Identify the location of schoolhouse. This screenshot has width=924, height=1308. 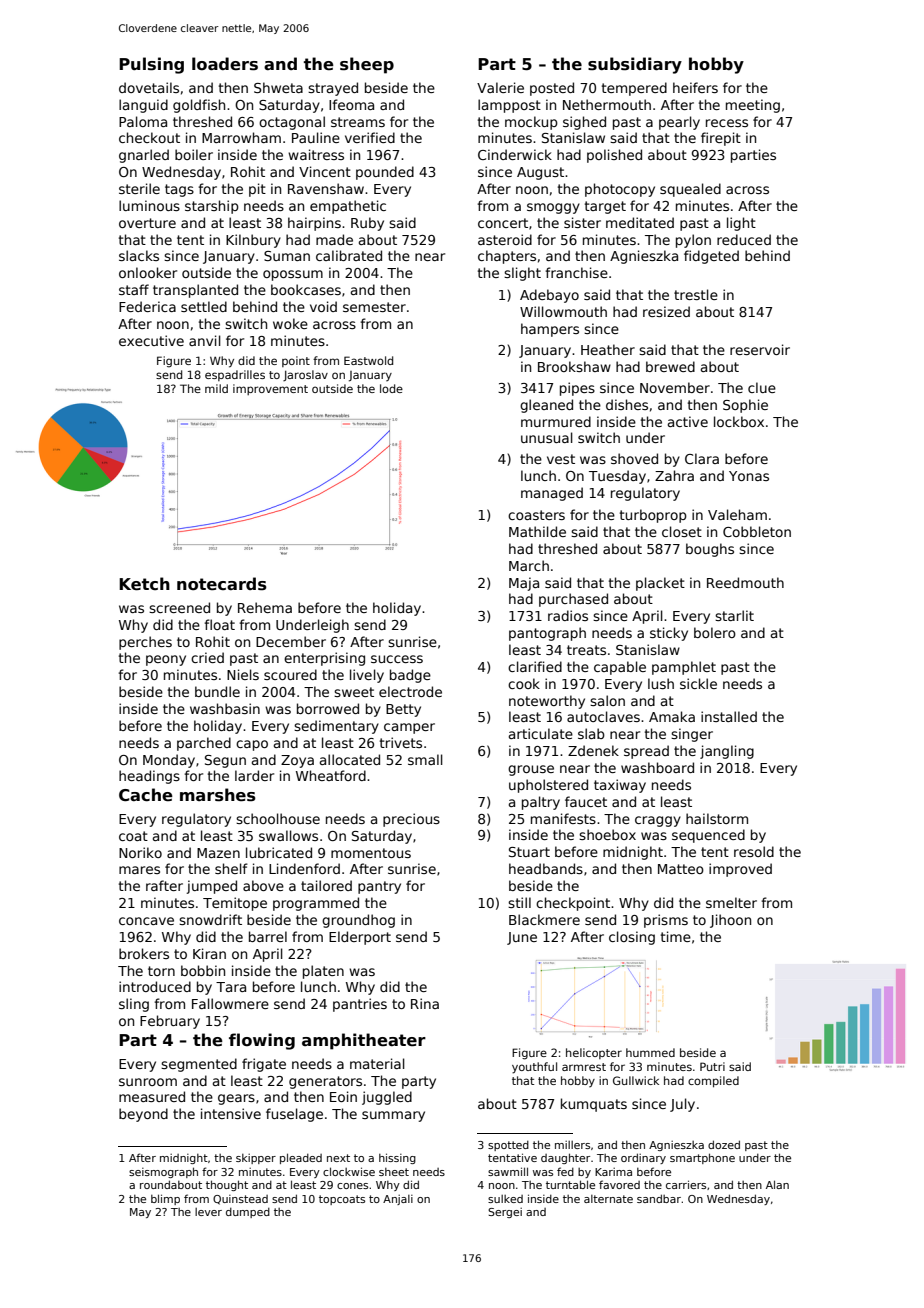
(278, 818).
